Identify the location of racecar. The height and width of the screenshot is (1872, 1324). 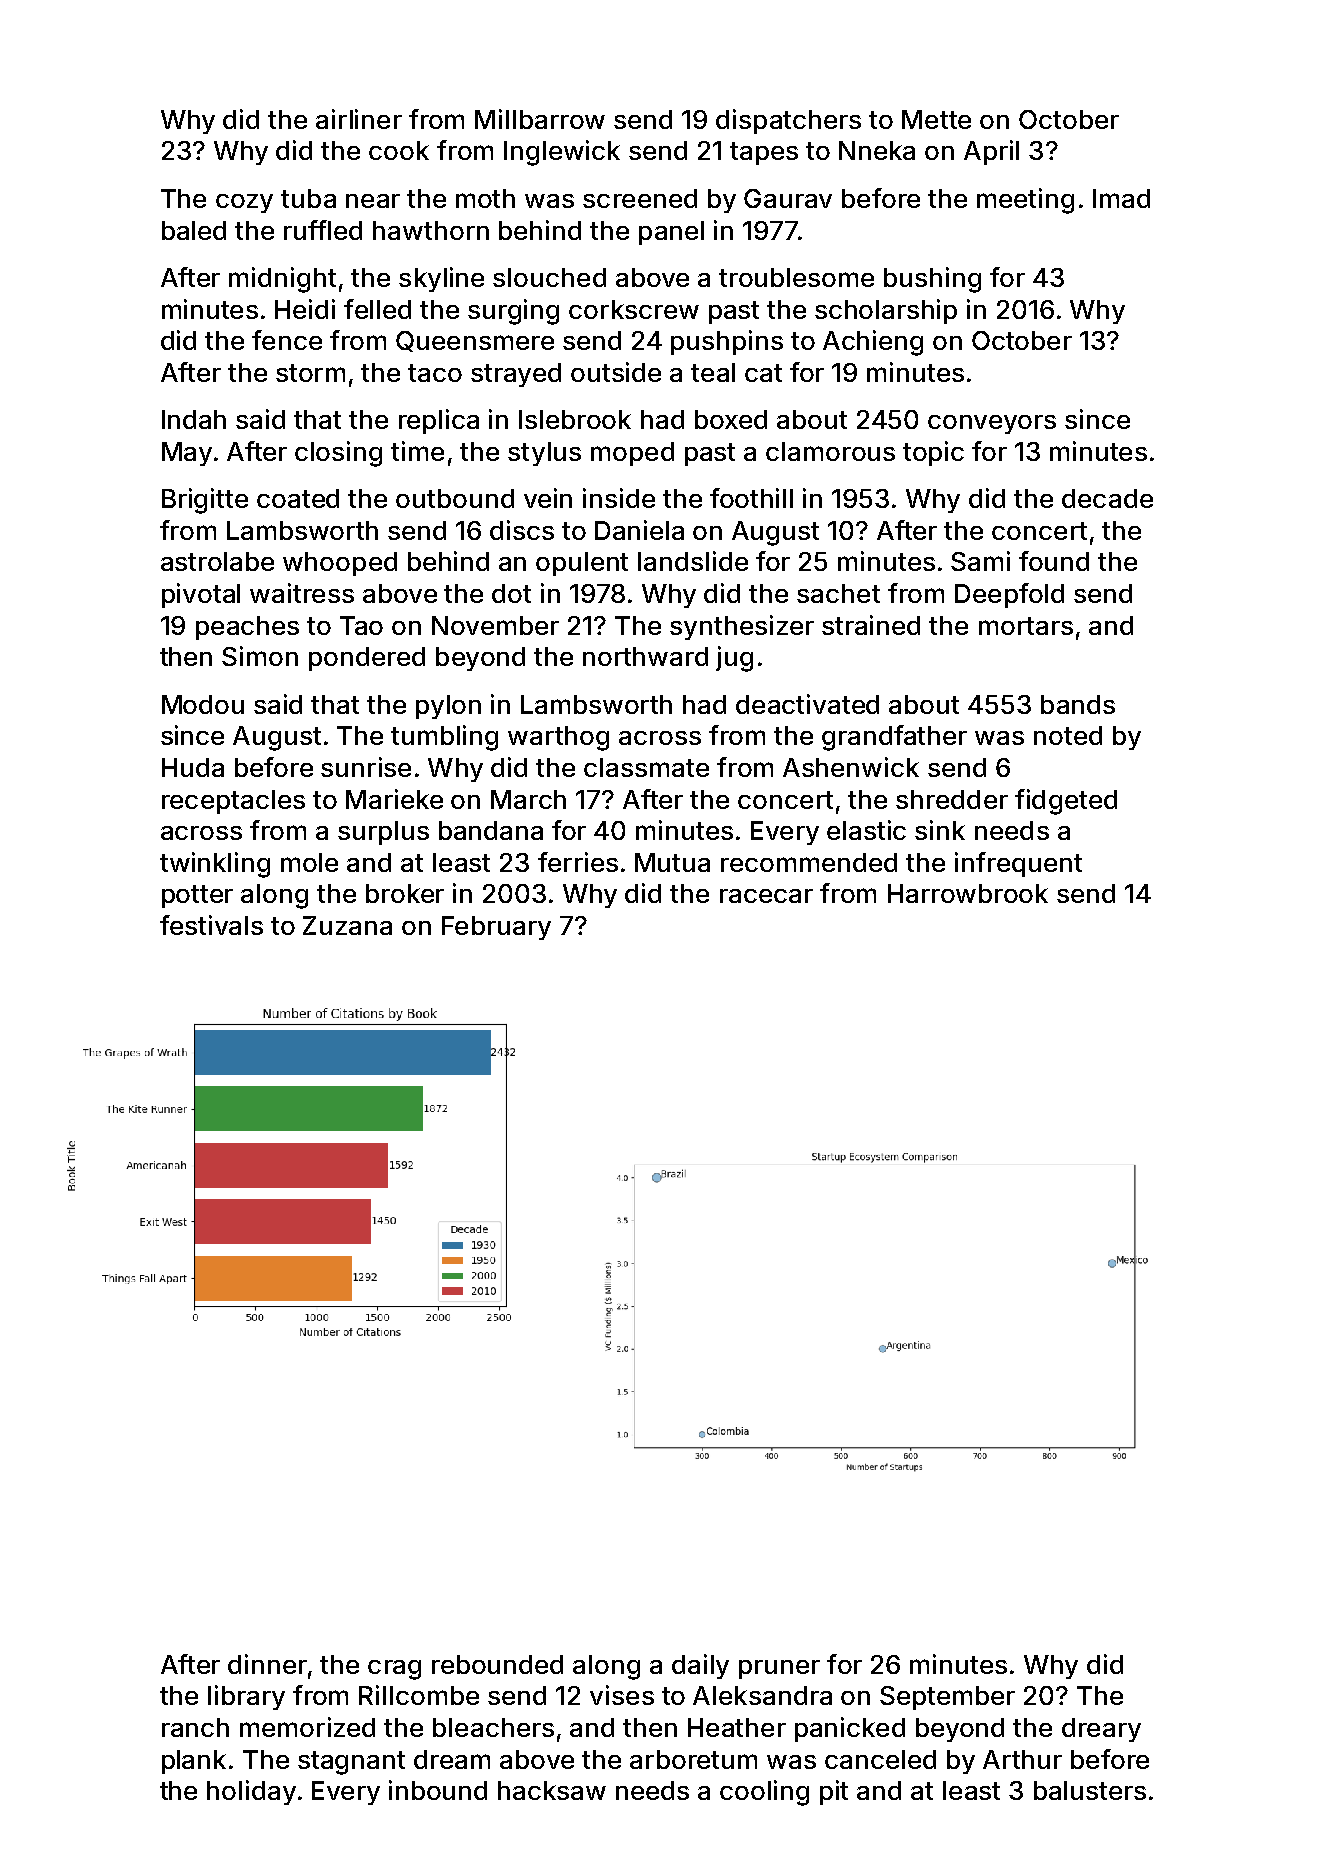
(766, 896).
